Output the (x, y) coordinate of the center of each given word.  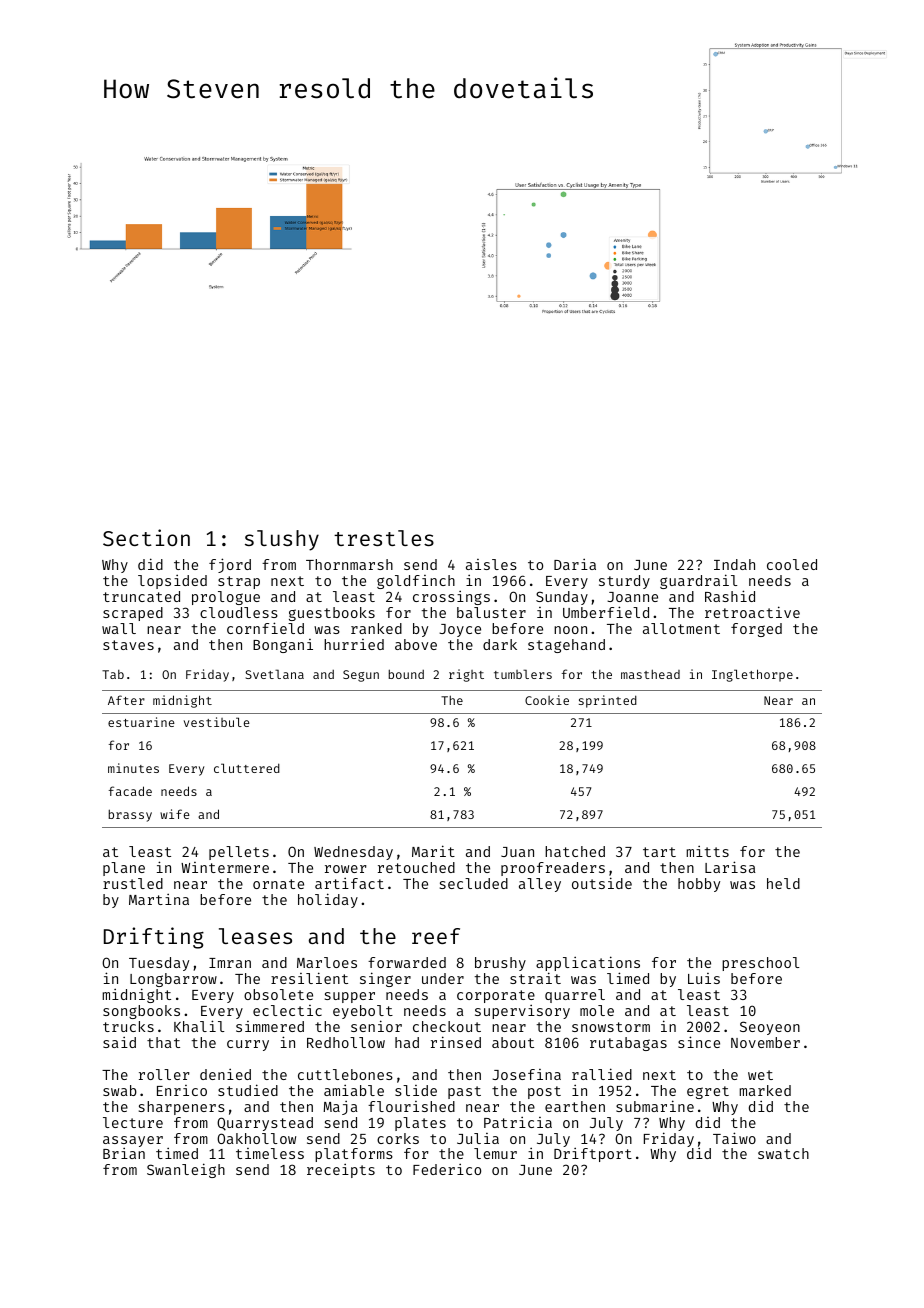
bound (406, 674)
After (126, 700)
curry (248, 1045)
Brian (124, 1153)
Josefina (526, 1074)
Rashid (730, 596)
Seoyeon (770, 1028)
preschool (760, 964)
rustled (133, 883)
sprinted (608, 701)
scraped (133, 614)
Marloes (327, 962)
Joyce (460, 630)
